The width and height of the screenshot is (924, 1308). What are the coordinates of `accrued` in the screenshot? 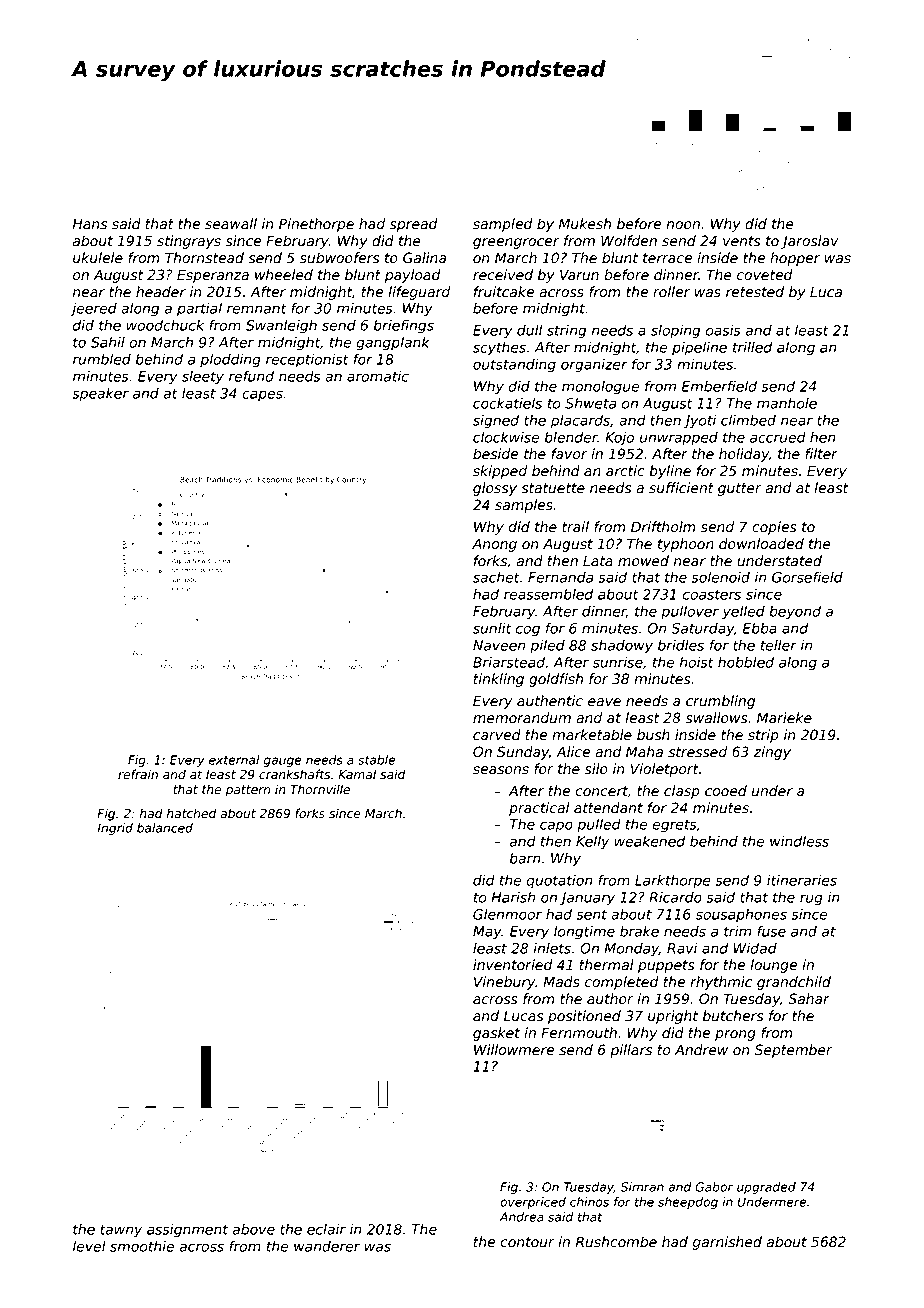 It's located at (778, 437).
